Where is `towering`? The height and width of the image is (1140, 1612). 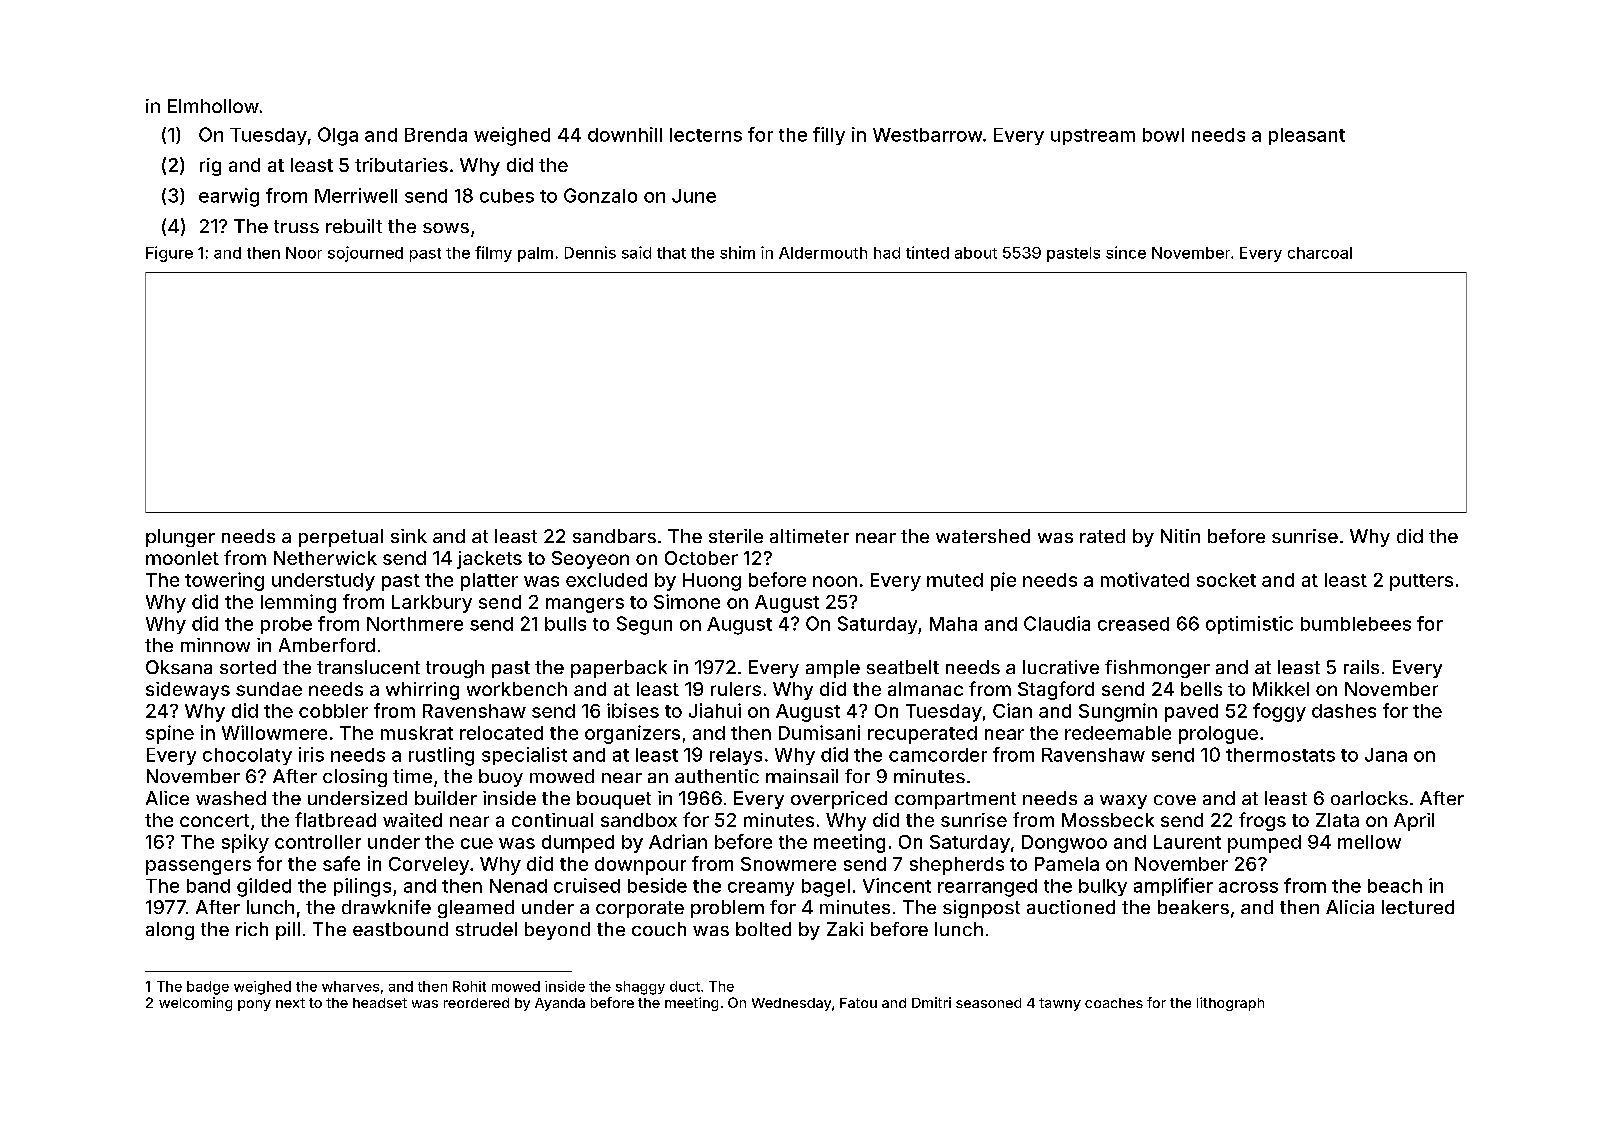 towering is located at coordinates (224, 581).
